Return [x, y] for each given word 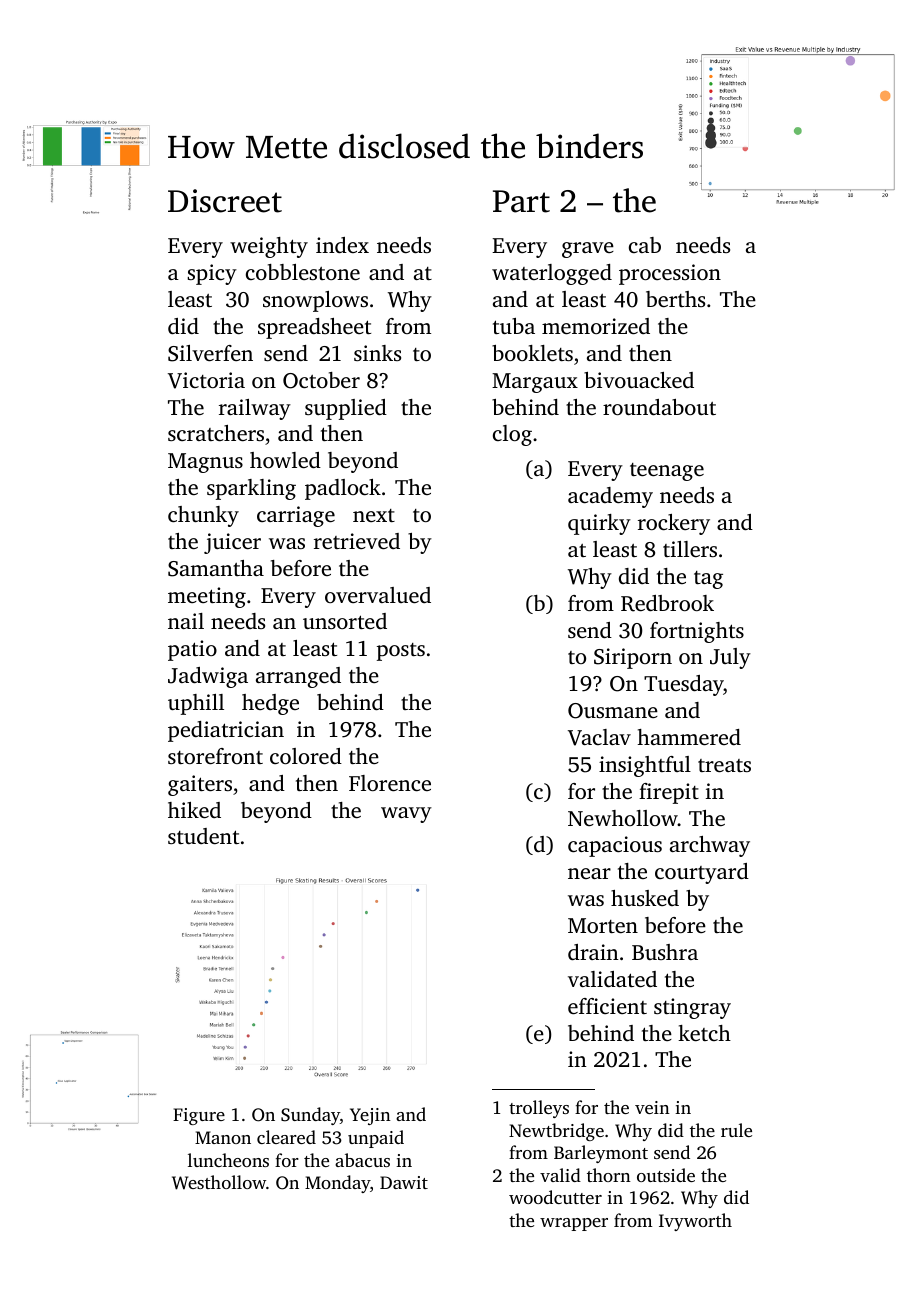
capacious [615, 846]
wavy [406, 815]
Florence [390, 783]
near [589, 873]
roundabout [659, 407]
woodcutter [555, 1197]
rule [736, 1130]
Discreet [225, 201]
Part [521, 201]
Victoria [206, 380]
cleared [286, 1137]
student [203, 836]
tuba [514, 326]
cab [645, 245]
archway [710, 846]
